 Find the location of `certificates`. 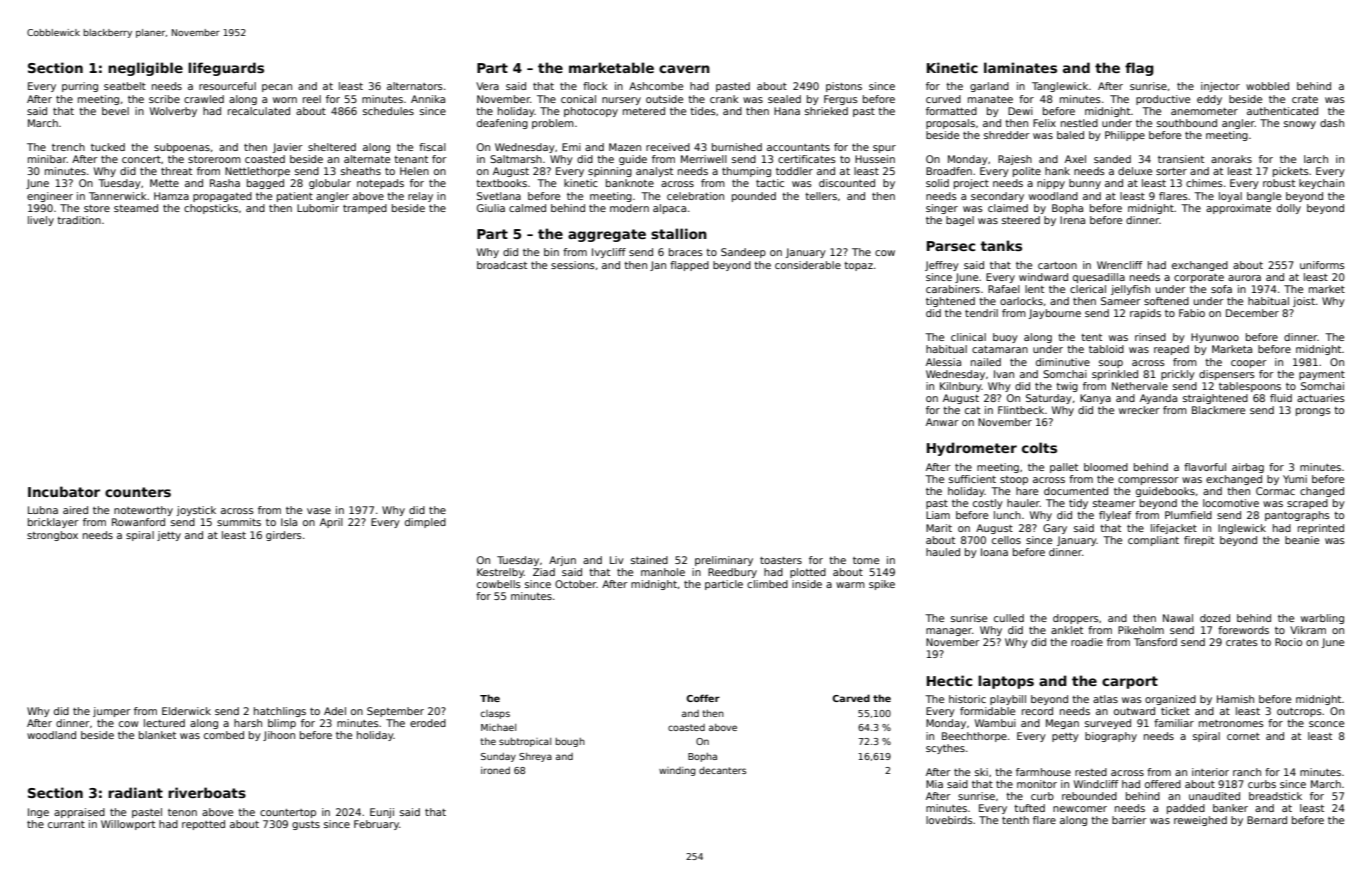

certificates is located at coordinates (807, 159).
